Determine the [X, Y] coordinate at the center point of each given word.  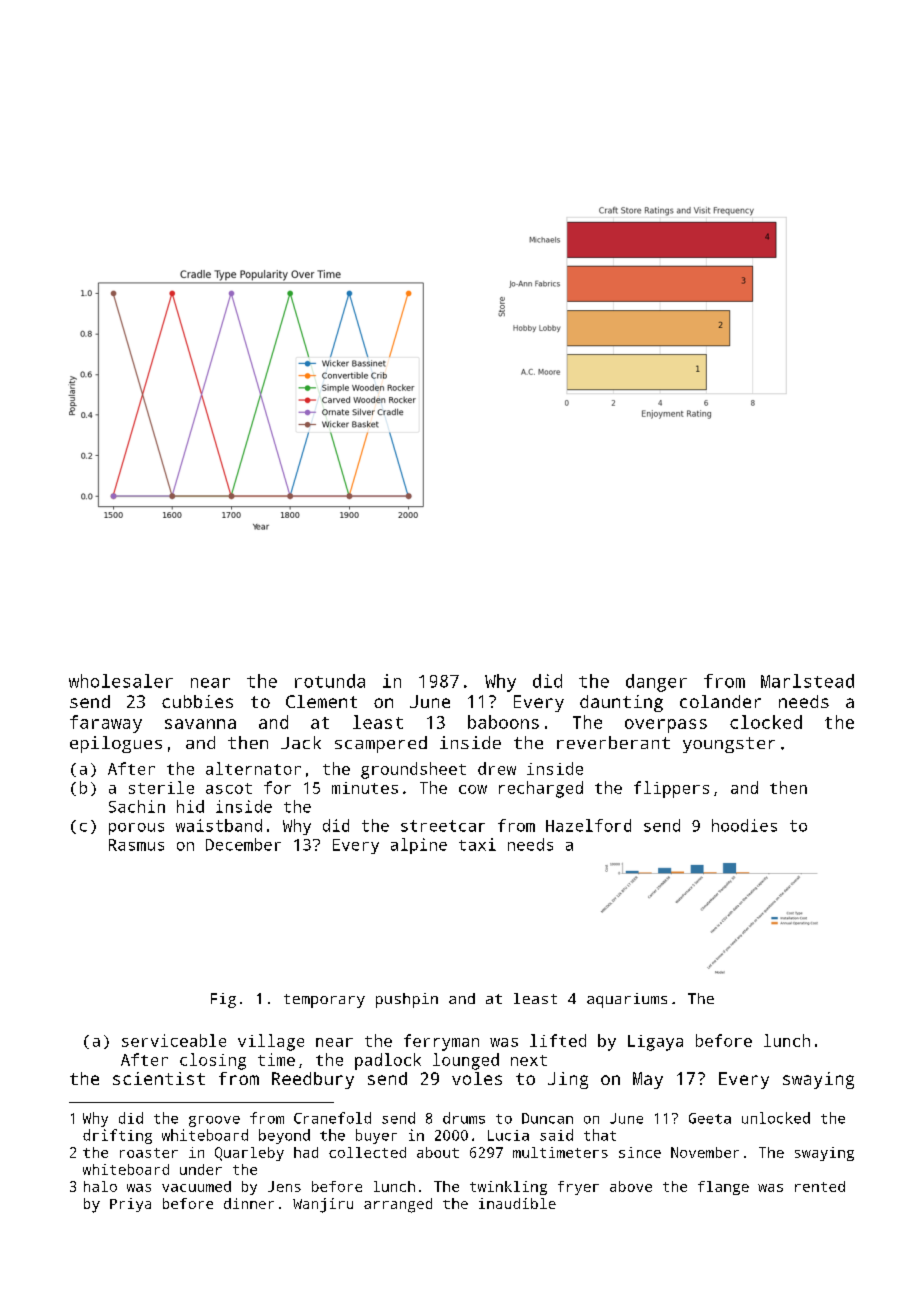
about [438, 1152]
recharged [541, 789]
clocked [766, 722]
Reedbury [313, 1080]
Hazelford [588, 825]
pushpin [407, 1000]
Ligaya [655, 1043]
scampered [381, 744]
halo [100, 1186]
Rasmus [136, 845]
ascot [229, 788]
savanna [200, 724]
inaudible [517, 1203]
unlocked [776, 1118]
